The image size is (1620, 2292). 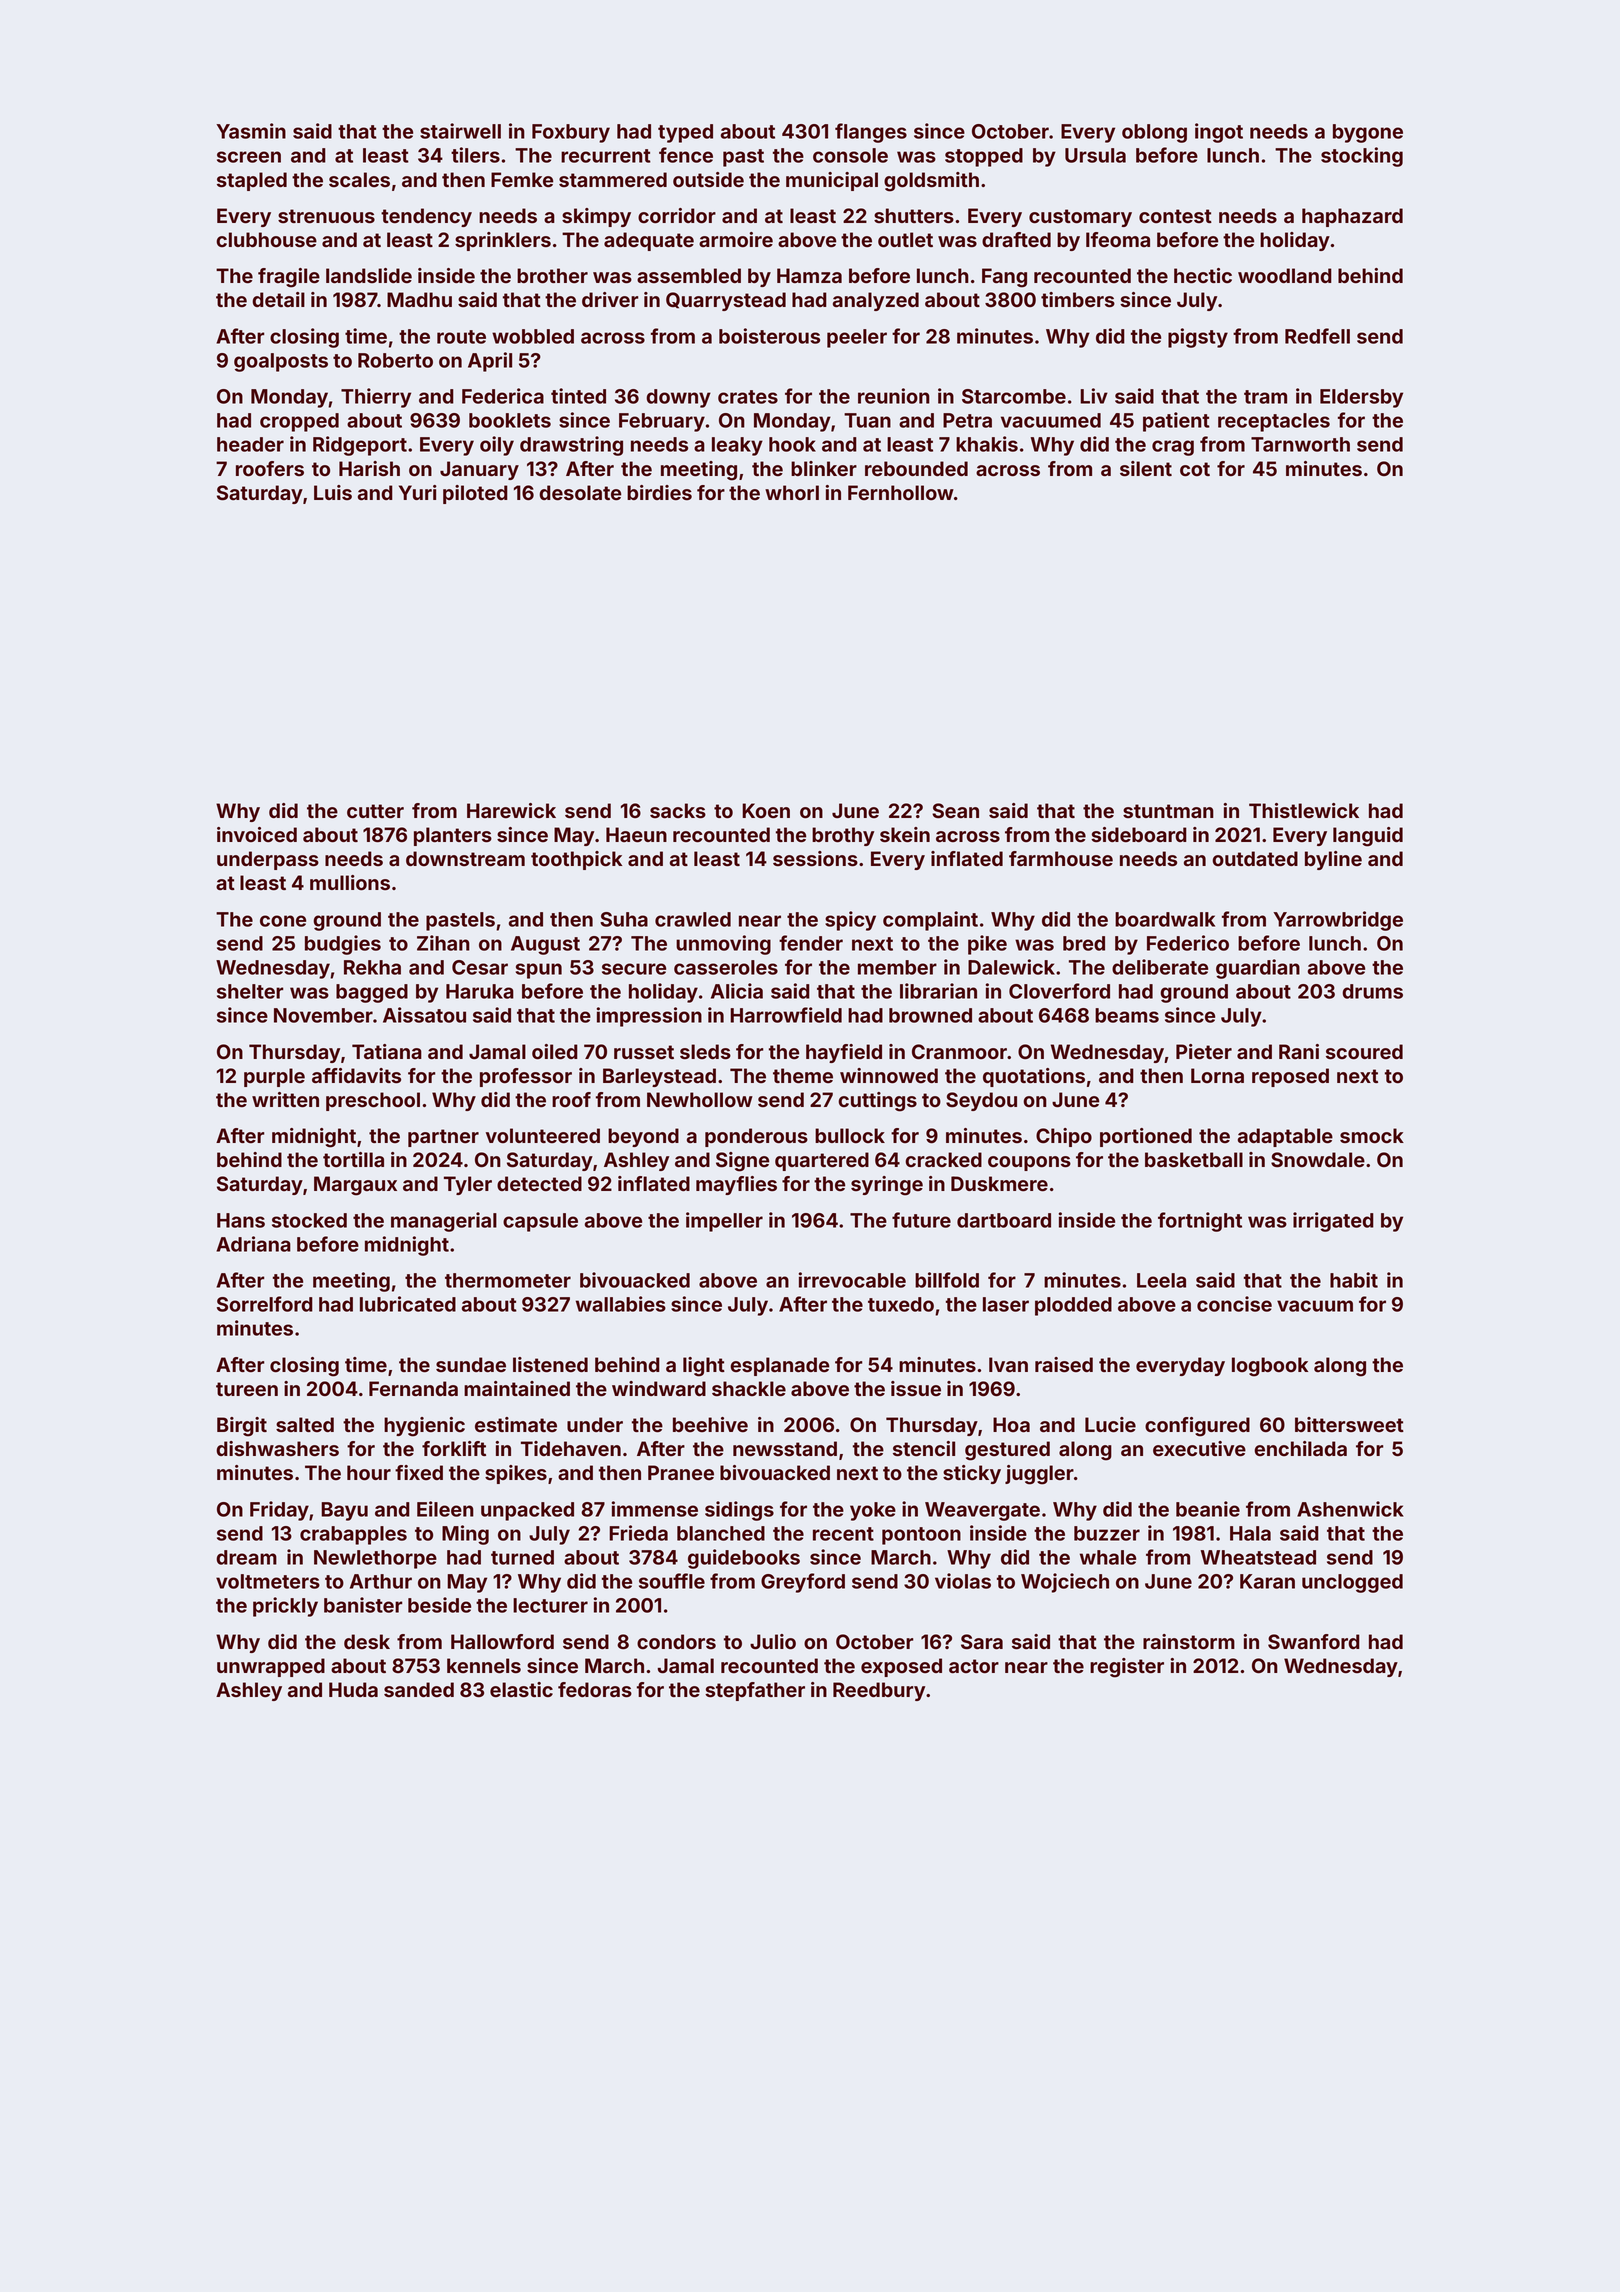 What do you see at coordinates (930, 921) in the screenshot?
I see `complaint` at bounding box center [930, 921].
